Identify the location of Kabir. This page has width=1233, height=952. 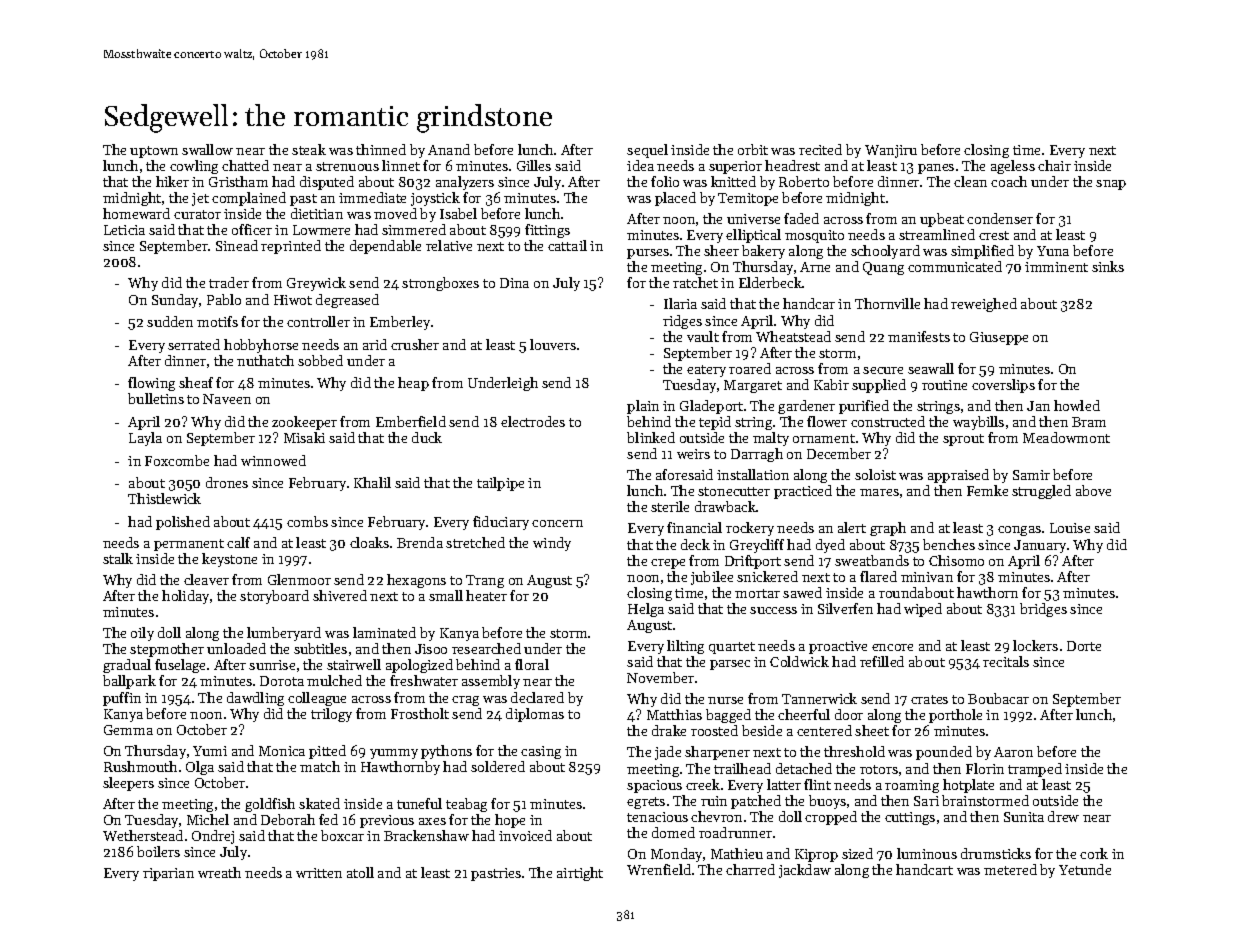
(831, 384).
